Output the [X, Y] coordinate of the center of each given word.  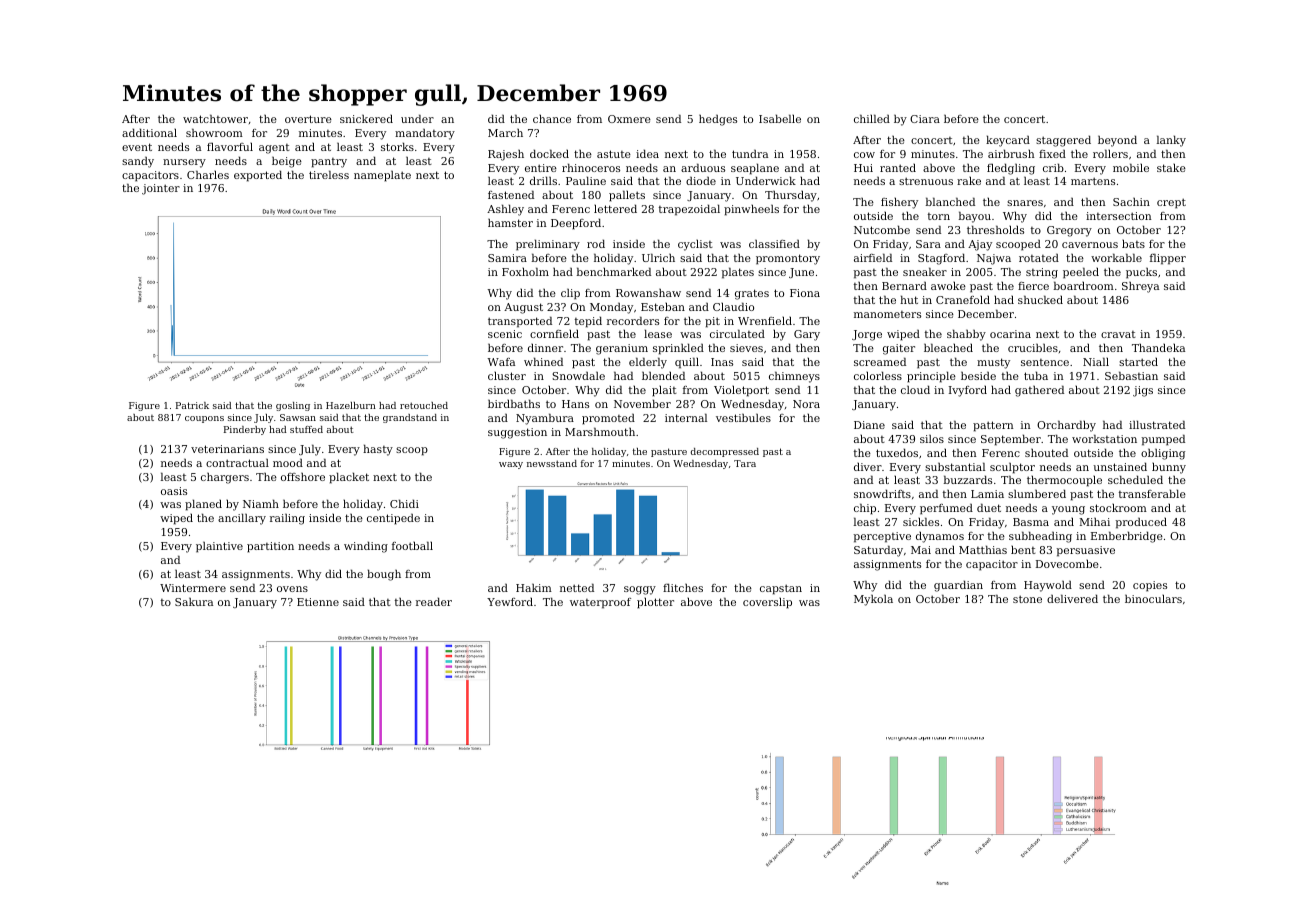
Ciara [925, 119]
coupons [204, 419]
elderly [648, 363]
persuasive [1086, 551]
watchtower [215, 118]
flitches [683, 587]
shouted [1046, 452]
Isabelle [780, 118]
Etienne [318, 602]
